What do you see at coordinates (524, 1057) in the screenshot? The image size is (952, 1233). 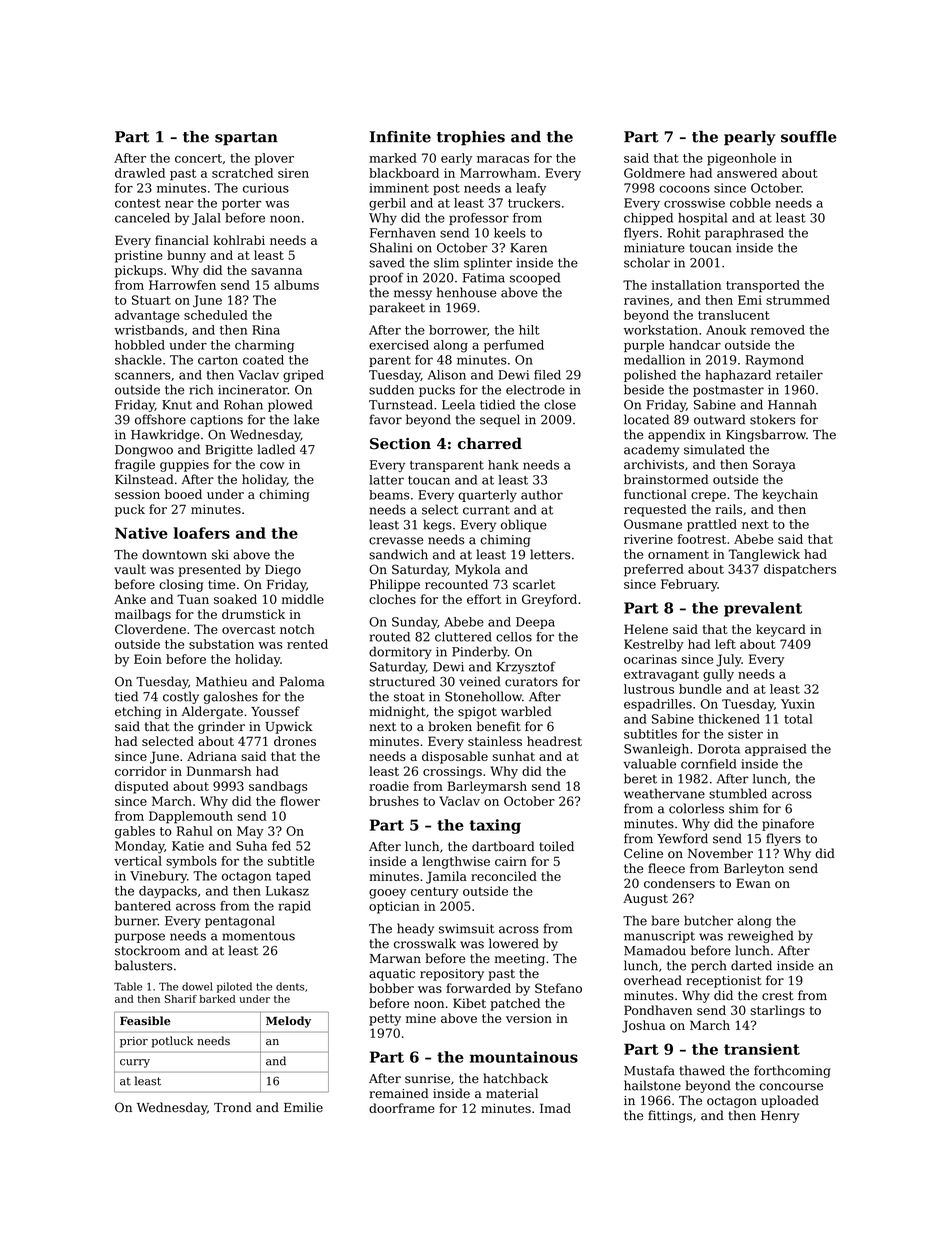 I see `mountainous` at bounding box center [524, 1057].
